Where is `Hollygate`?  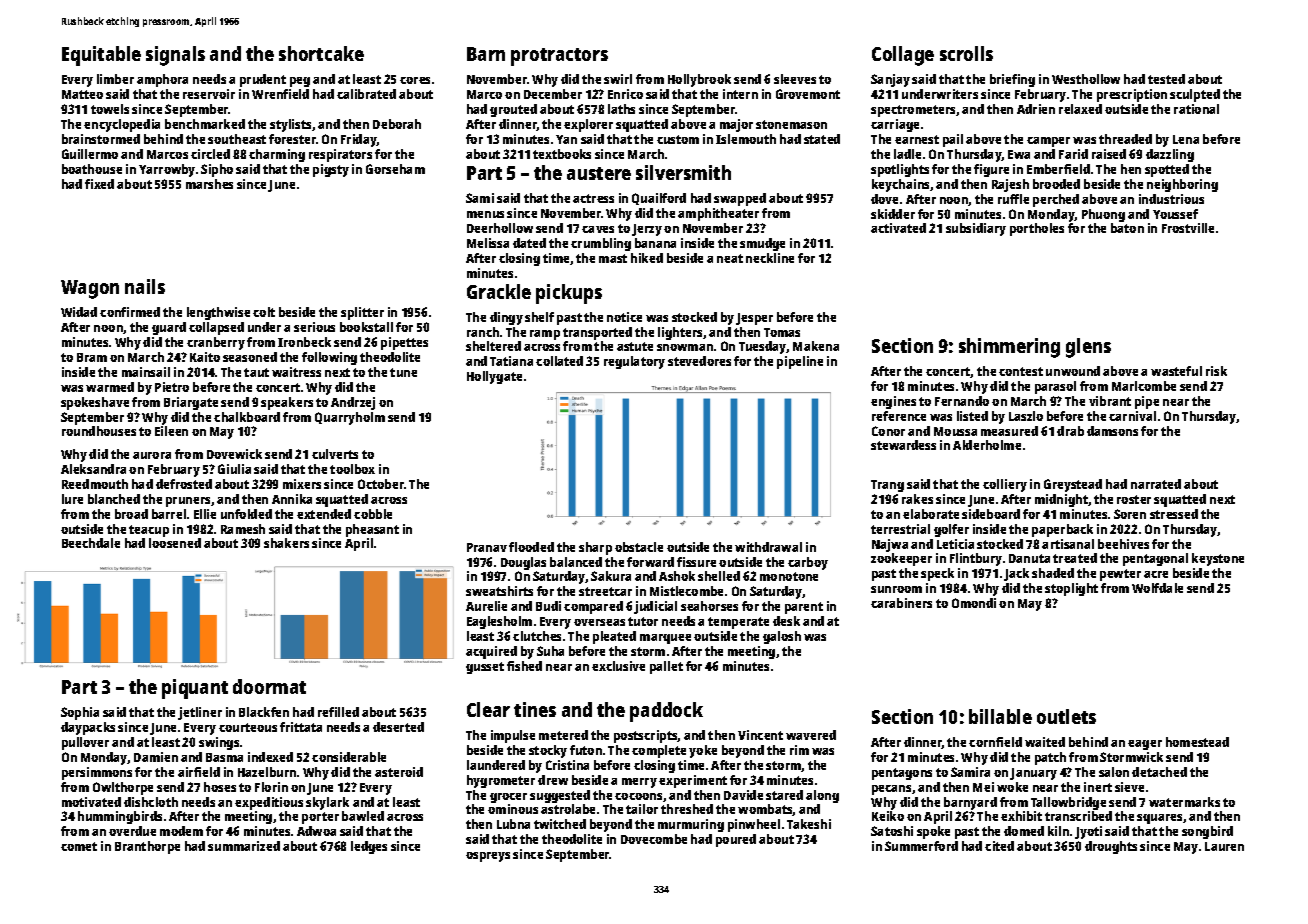 Hollygate is located at coordinates (494, 377).
